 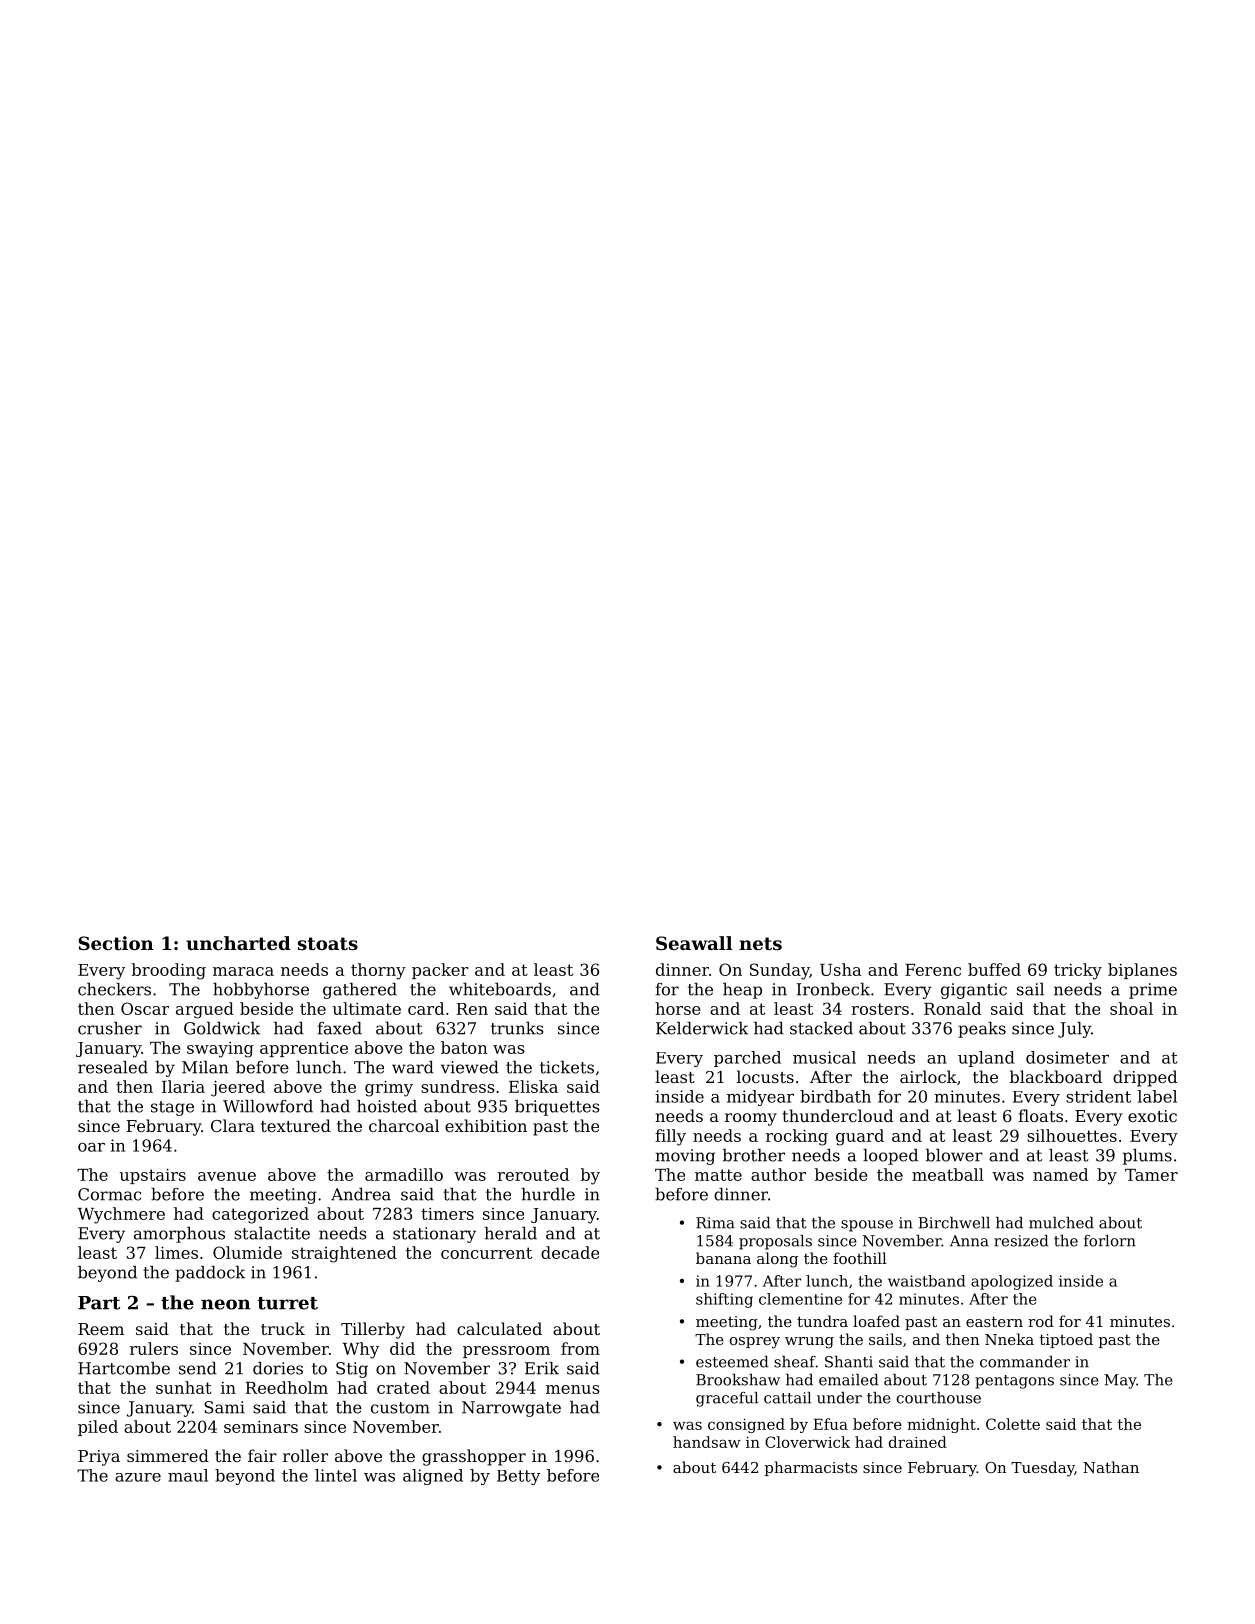 What do you see at coordinates (1131, 1008) in the page?
I see `shoal` at bounding box center [1131, 1008].
